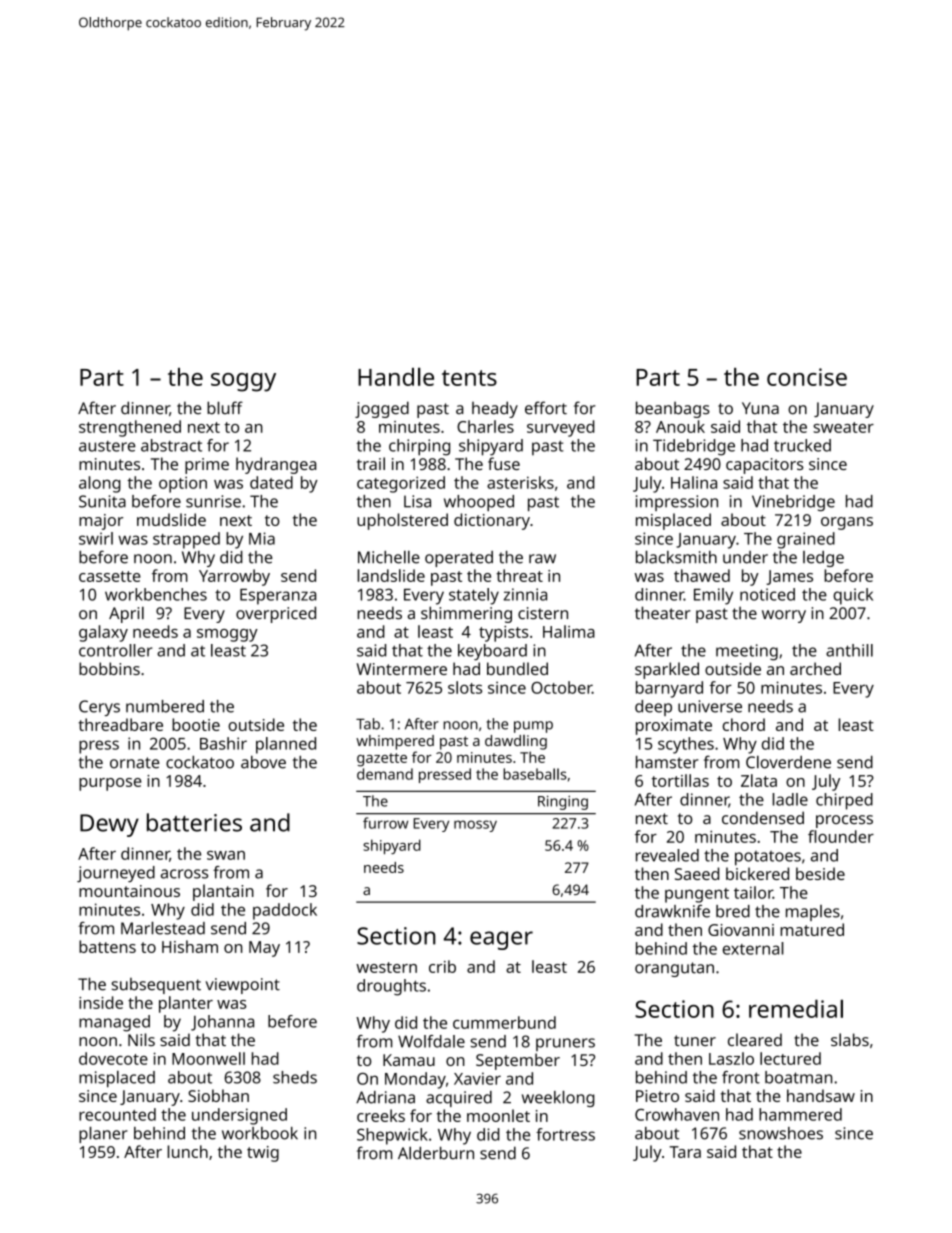  Describe the element at coordinates (100, 484) in the screenshot. I see `along` at that location.
